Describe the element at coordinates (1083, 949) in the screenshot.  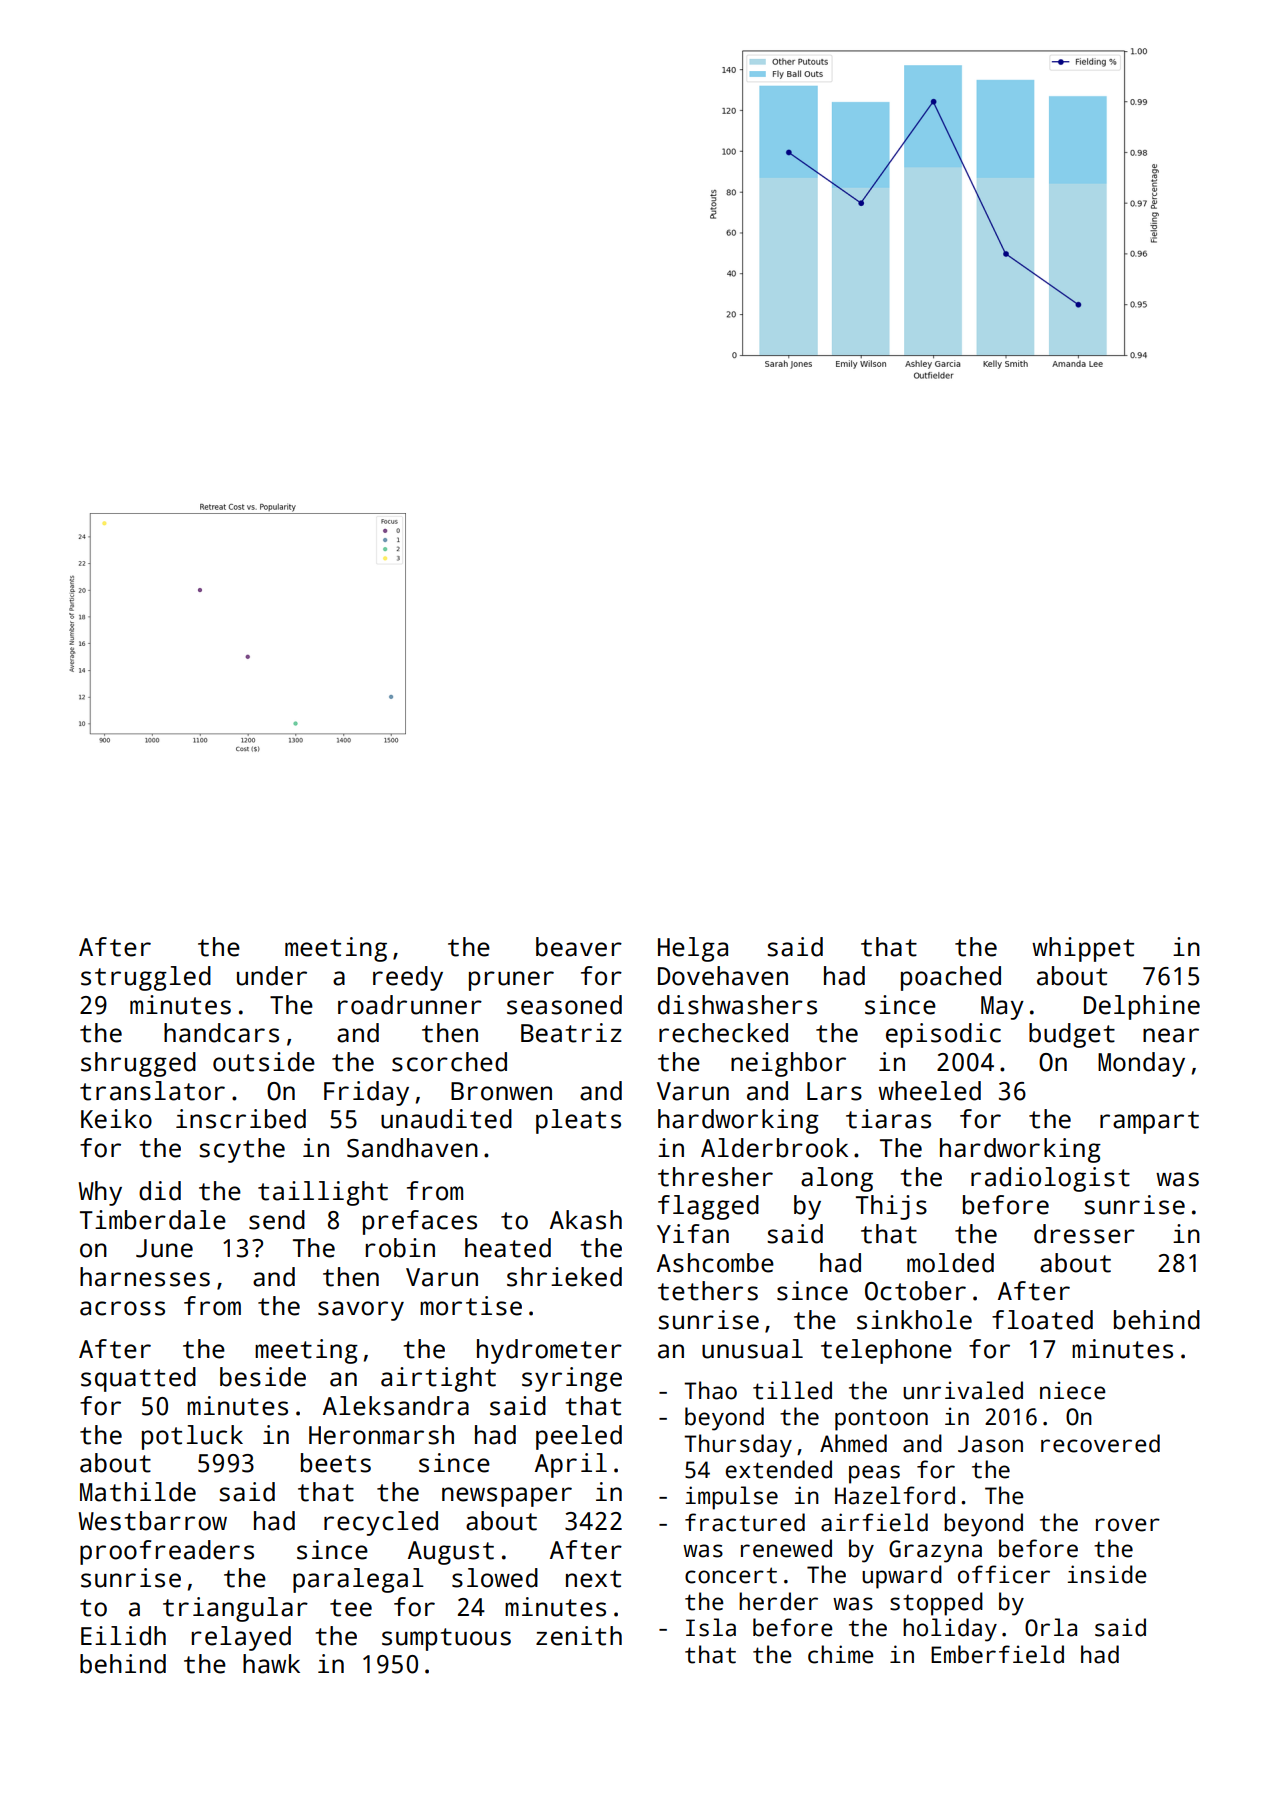
I see `whippet` at that location.
